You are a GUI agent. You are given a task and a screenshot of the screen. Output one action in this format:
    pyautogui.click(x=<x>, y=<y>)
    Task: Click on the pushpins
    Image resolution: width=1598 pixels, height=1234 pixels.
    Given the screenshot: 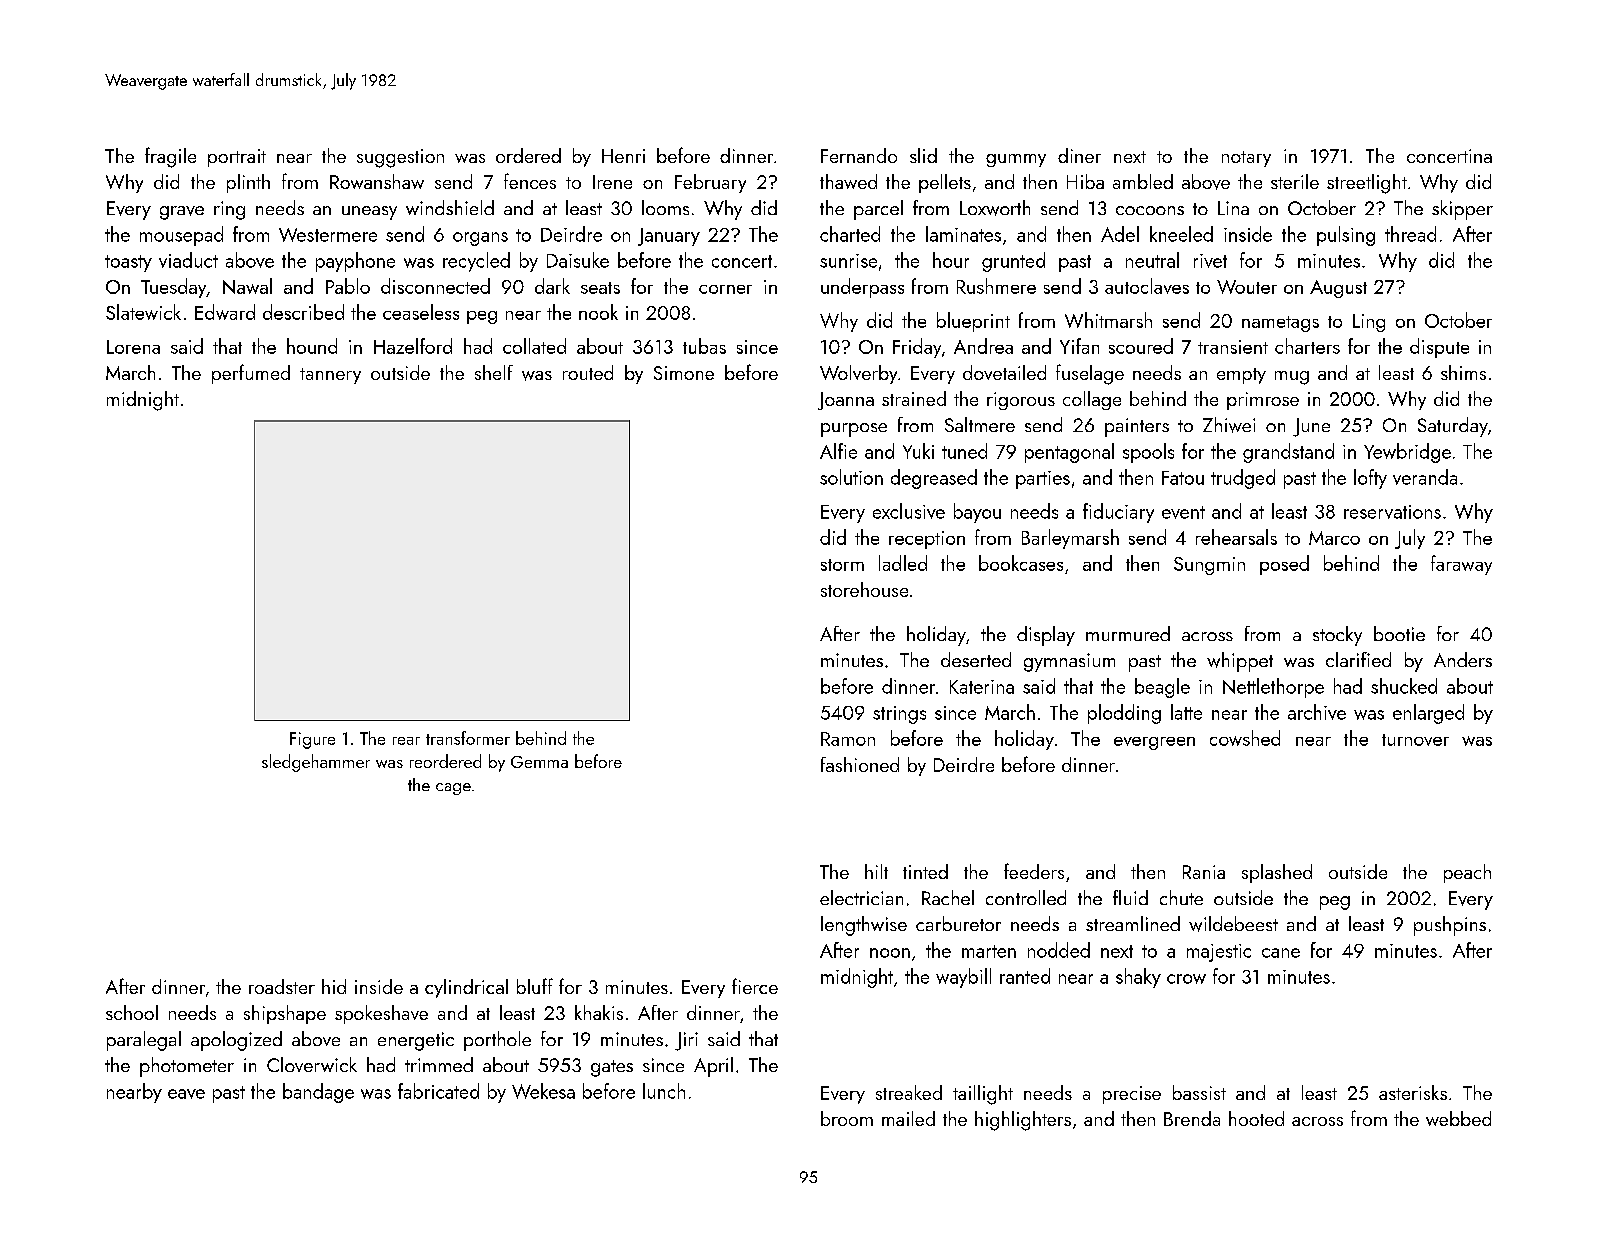 What is the action you would take?
    pyautogui.click(x=1450, y=926)
